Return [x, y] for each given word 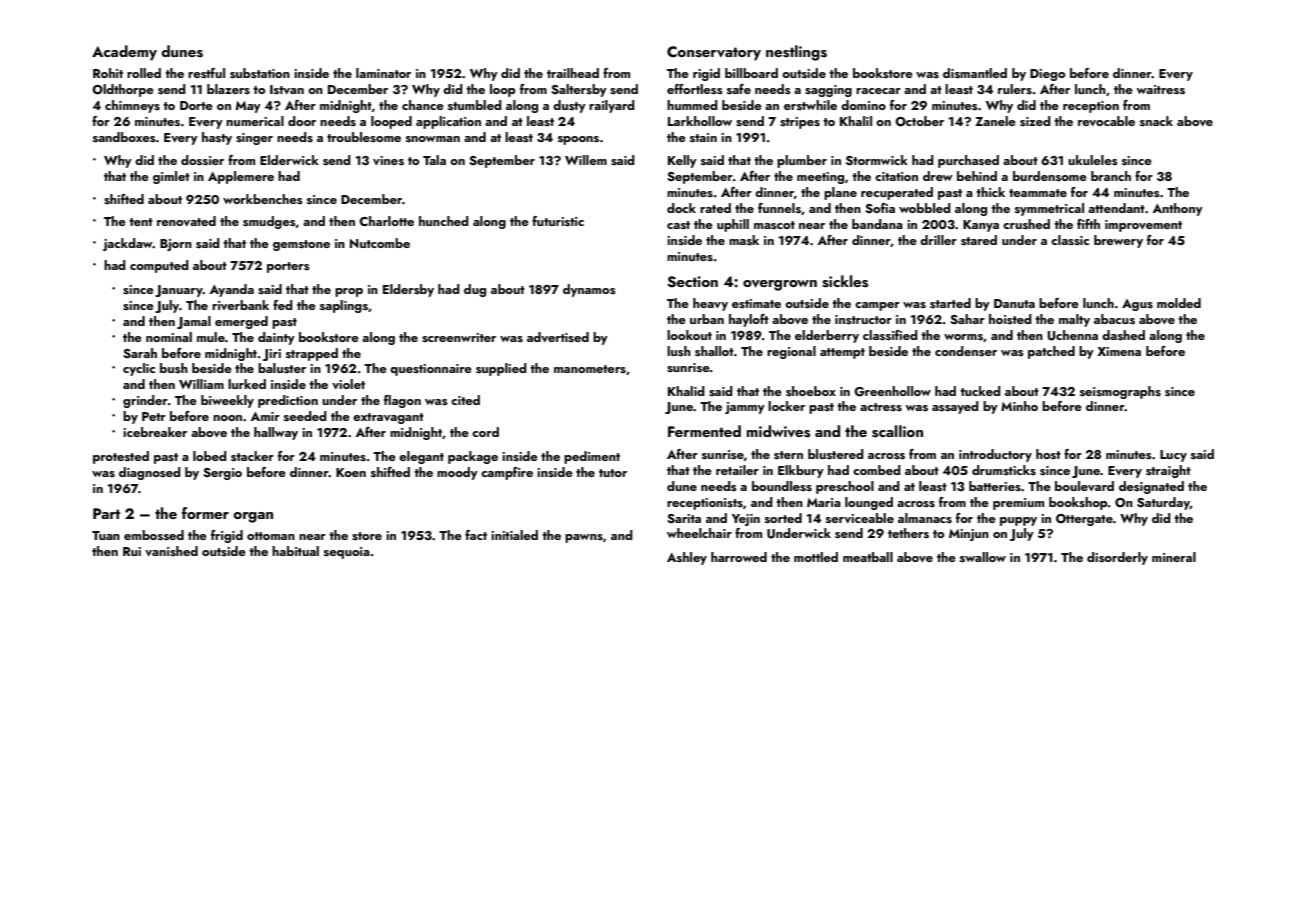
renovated [186, 221]
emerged [241, 322]
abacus [1114, 319]
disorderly [1117, 558]
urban [707, 319]
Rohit [108, 73]
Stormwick [877, 160]
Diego [1047, 75]
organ [253, 517]
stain [703, 138]
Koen [351, 472]
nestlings [796, 53]
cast [678, 225]
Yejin [746, 520]
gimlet [171, 177]
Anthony [1178, 209]
